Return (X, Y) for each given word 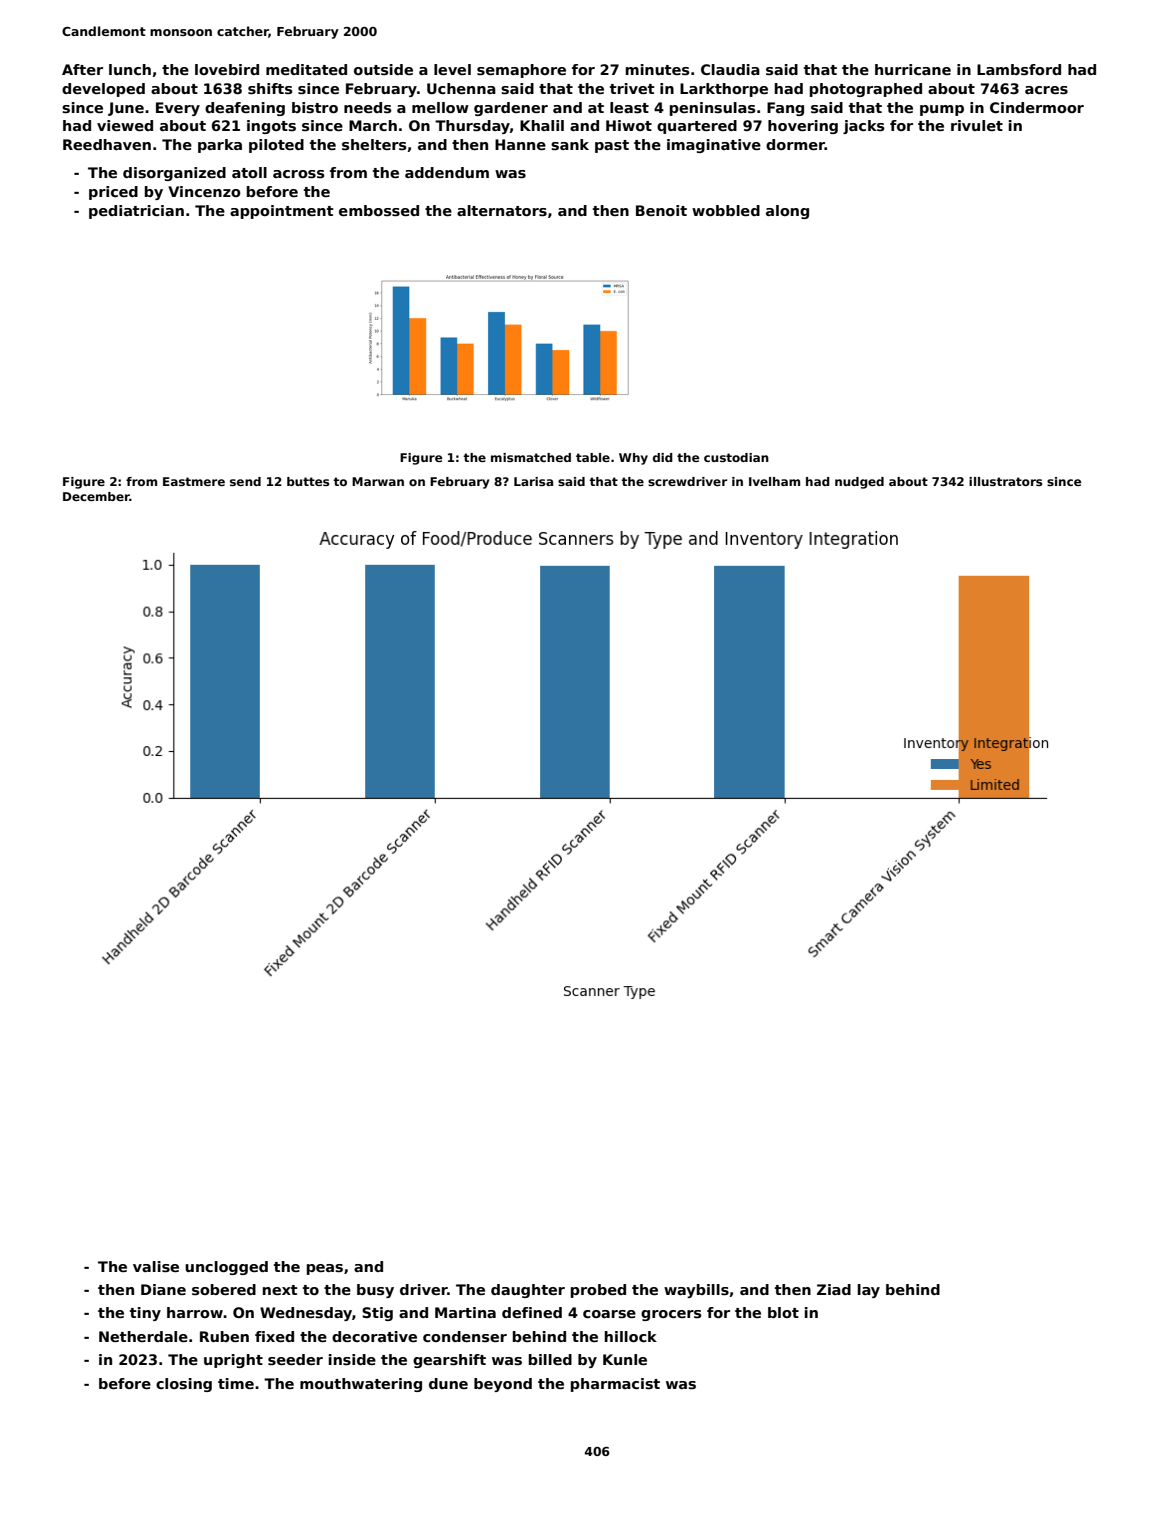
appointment (282, 212)
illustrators (1005, 481)
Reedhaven (107, 144)
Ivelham (774, 481)
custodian (736, 457)
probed (598, 1291)
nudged (859, 483)
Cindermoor (1037, 107)
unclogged (226, 1268)
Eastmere (194, 481)
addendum (447, 172)
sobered (224, 1289)
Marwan (378, 481)
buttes (308, 481)
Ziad (834, 1289)
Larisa (533, 481)
